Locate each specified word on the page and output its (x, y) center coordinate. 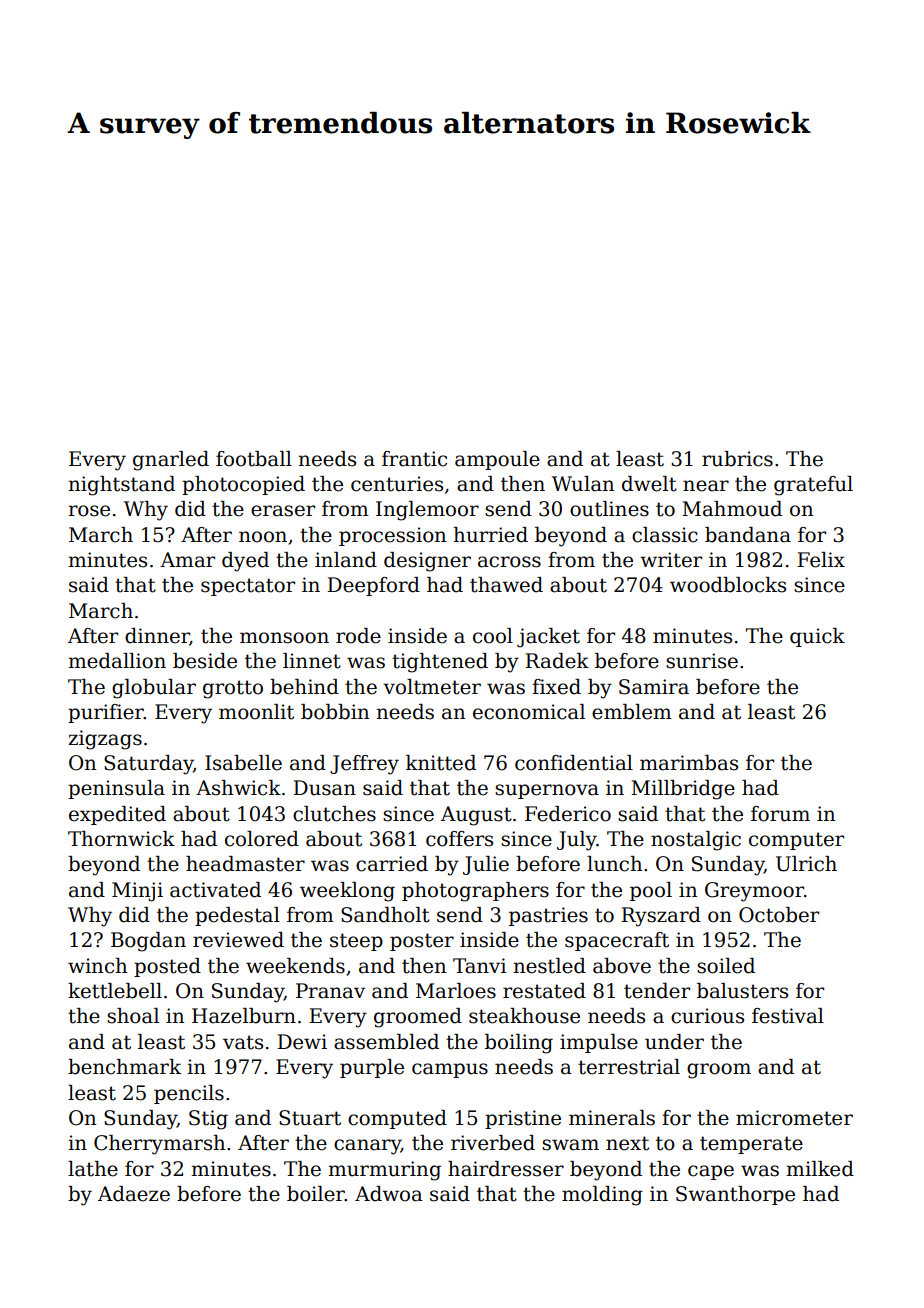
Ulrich (806, 864)
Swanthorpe (735, 1195)
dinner (157, 637)
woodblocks (728, 585)
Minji (137, 892)
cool (493, 636)
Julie (486, 865)
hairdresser (506, 1169)
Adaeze (134, 1194)
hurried (490, 535)
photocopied (243, 485)
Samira (654, 687)
